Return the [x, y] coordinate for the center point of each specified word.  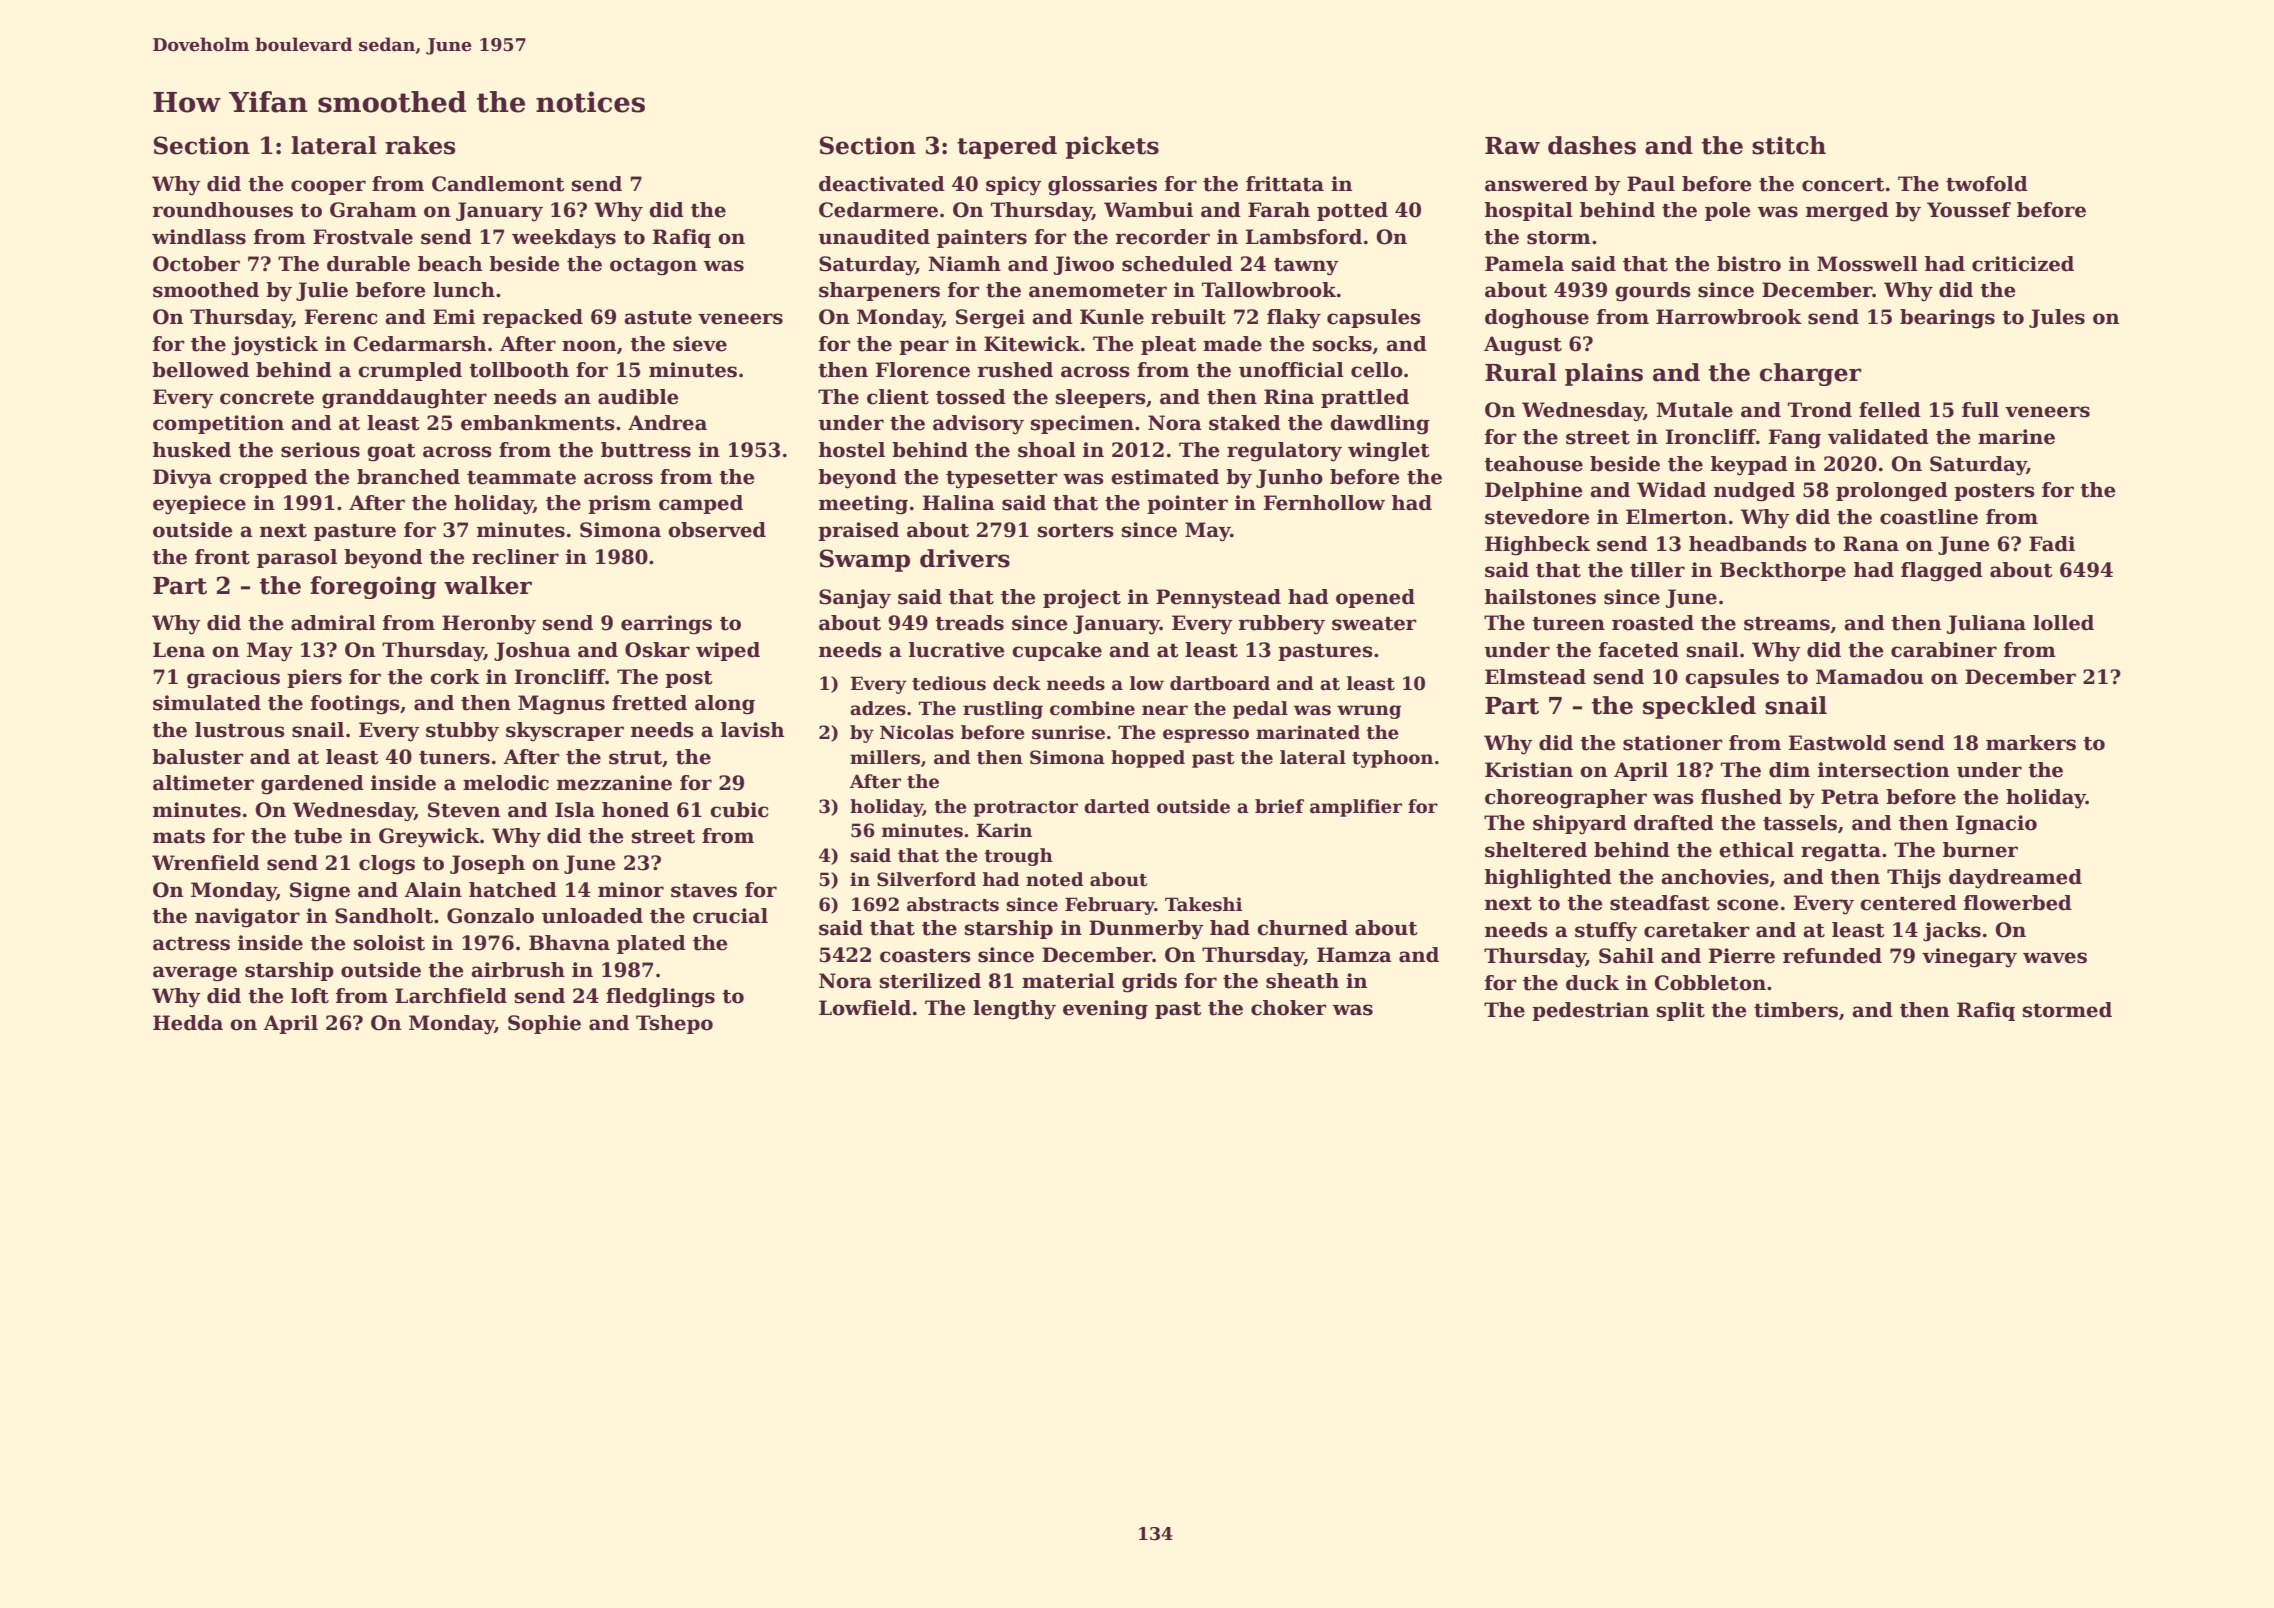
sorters [1076, 531]
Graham [373, 210]
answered [1536, 184]
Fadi [2052, 544]
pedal [1260, 710]
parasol [297, 558]
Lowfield [865, 1008]
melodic [506, 783]
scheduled [1177, 264]
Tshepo [674, 1024]
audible [638, 397]
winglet [1388, 452]
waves [2055, 958]
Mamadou [1870, 677]
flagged [1942, 572]
